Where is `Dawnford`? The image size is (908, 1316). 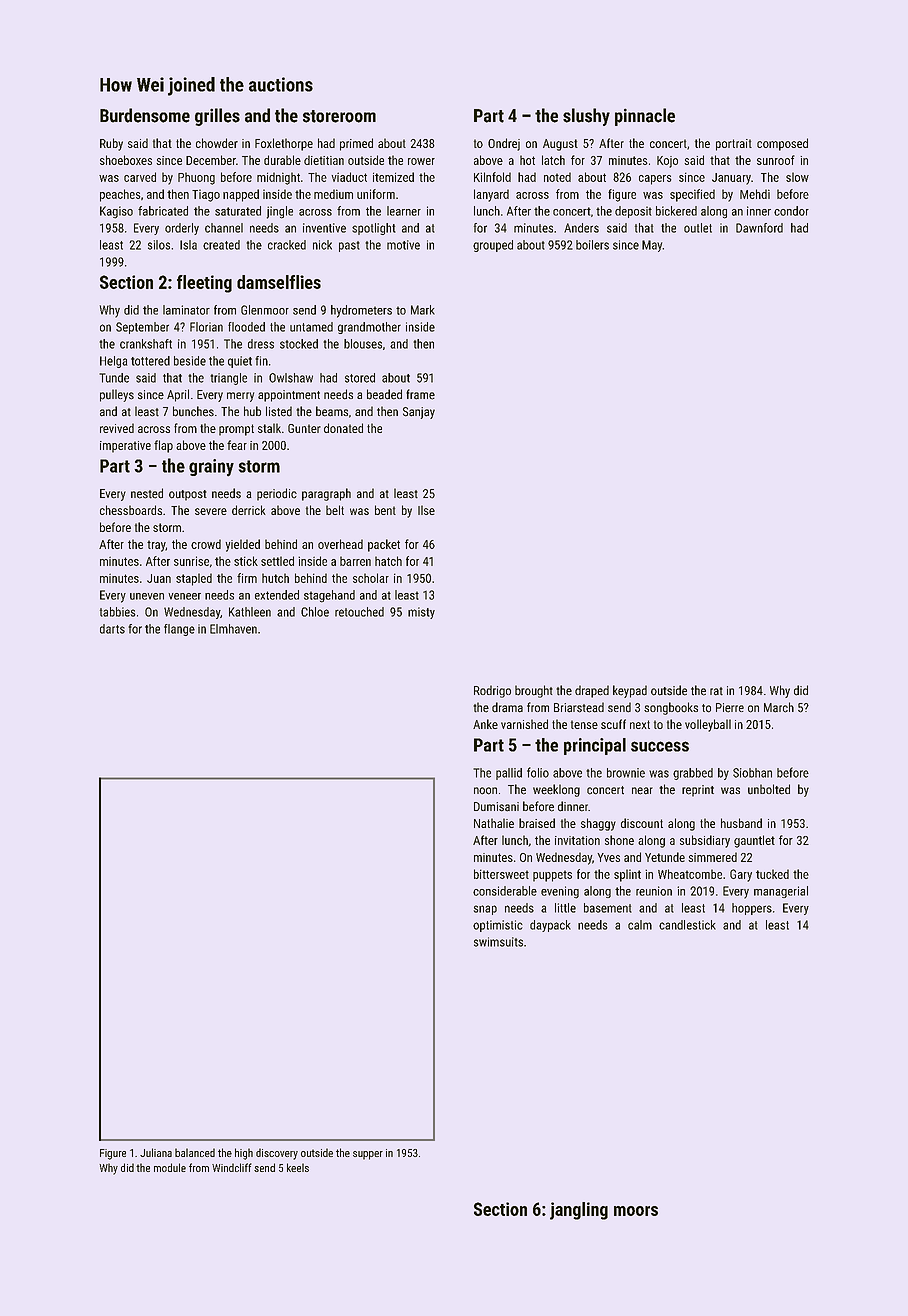
Dawnford is located at coordinates (759, 228).
